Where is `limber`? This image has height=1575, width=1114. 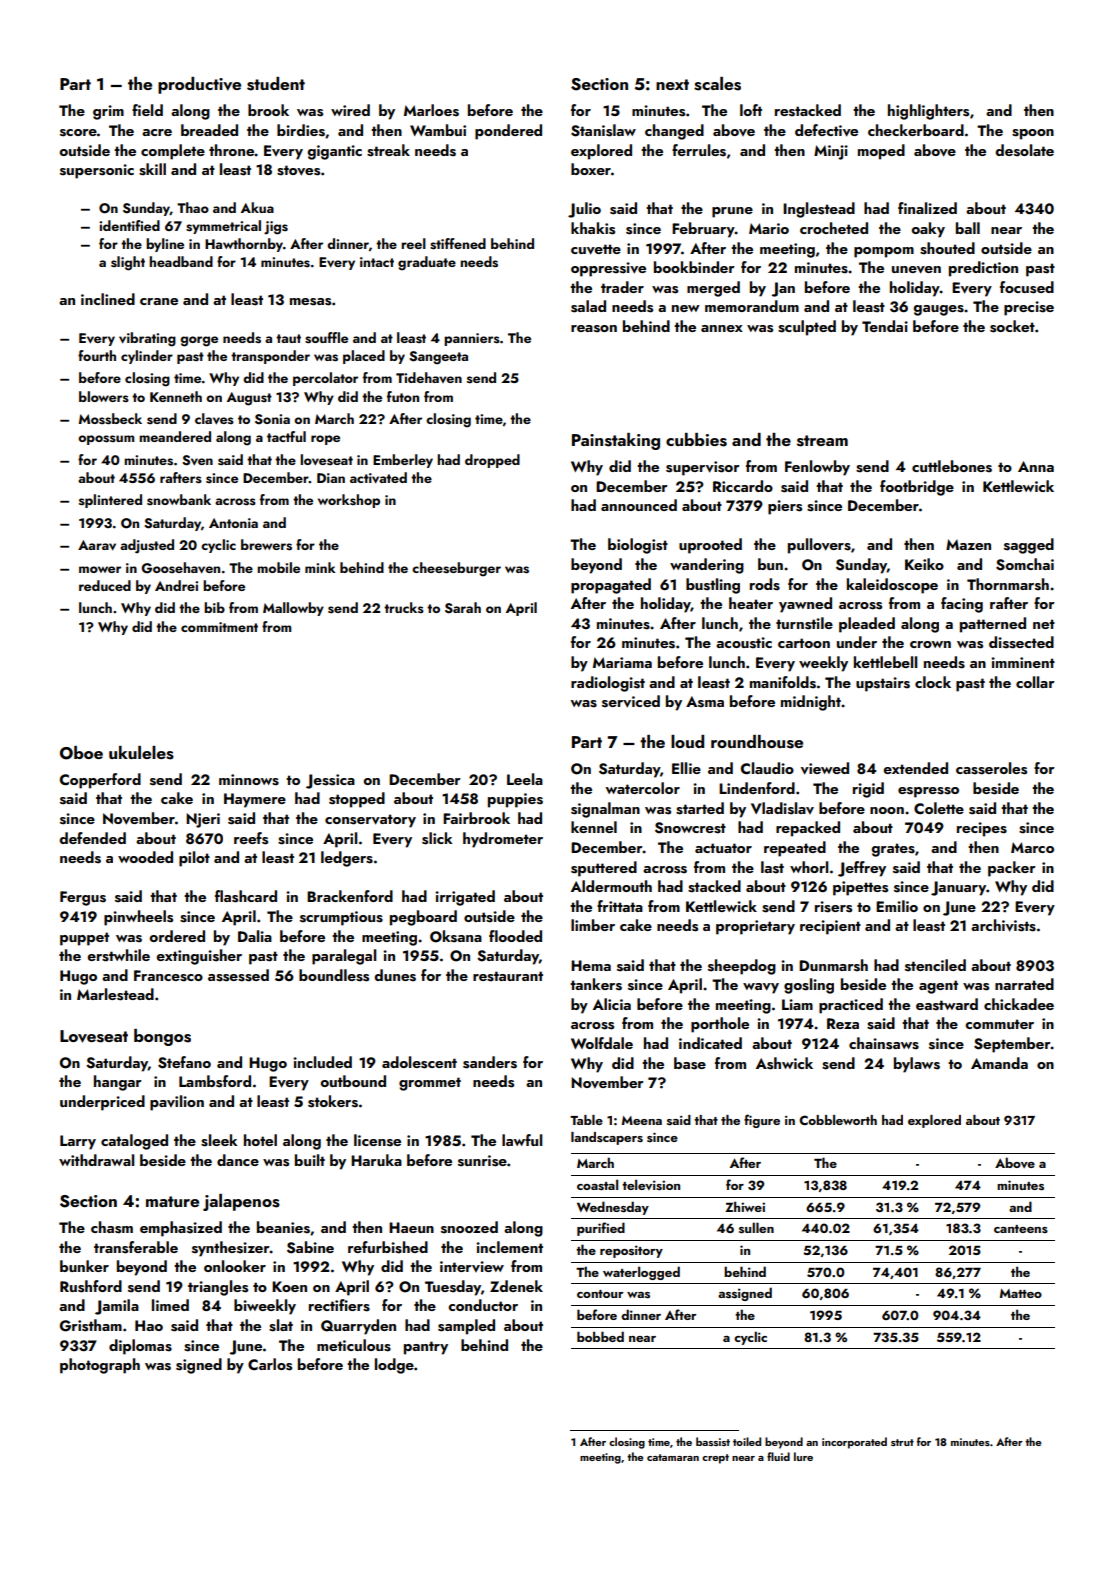
limber is located at coordinates (593, 925).
